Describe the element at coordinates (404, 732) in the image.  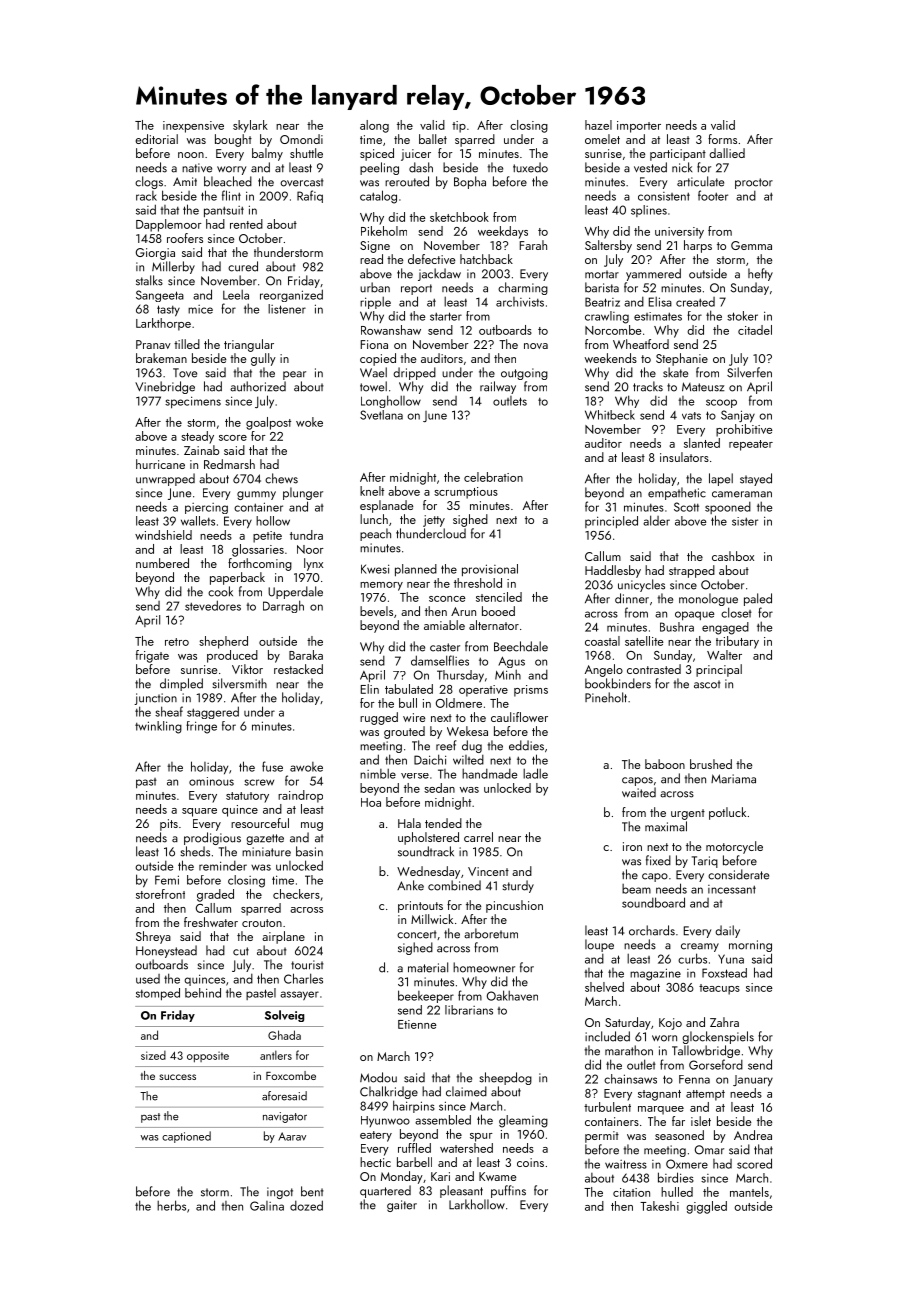
I see `grouted` at that location.
